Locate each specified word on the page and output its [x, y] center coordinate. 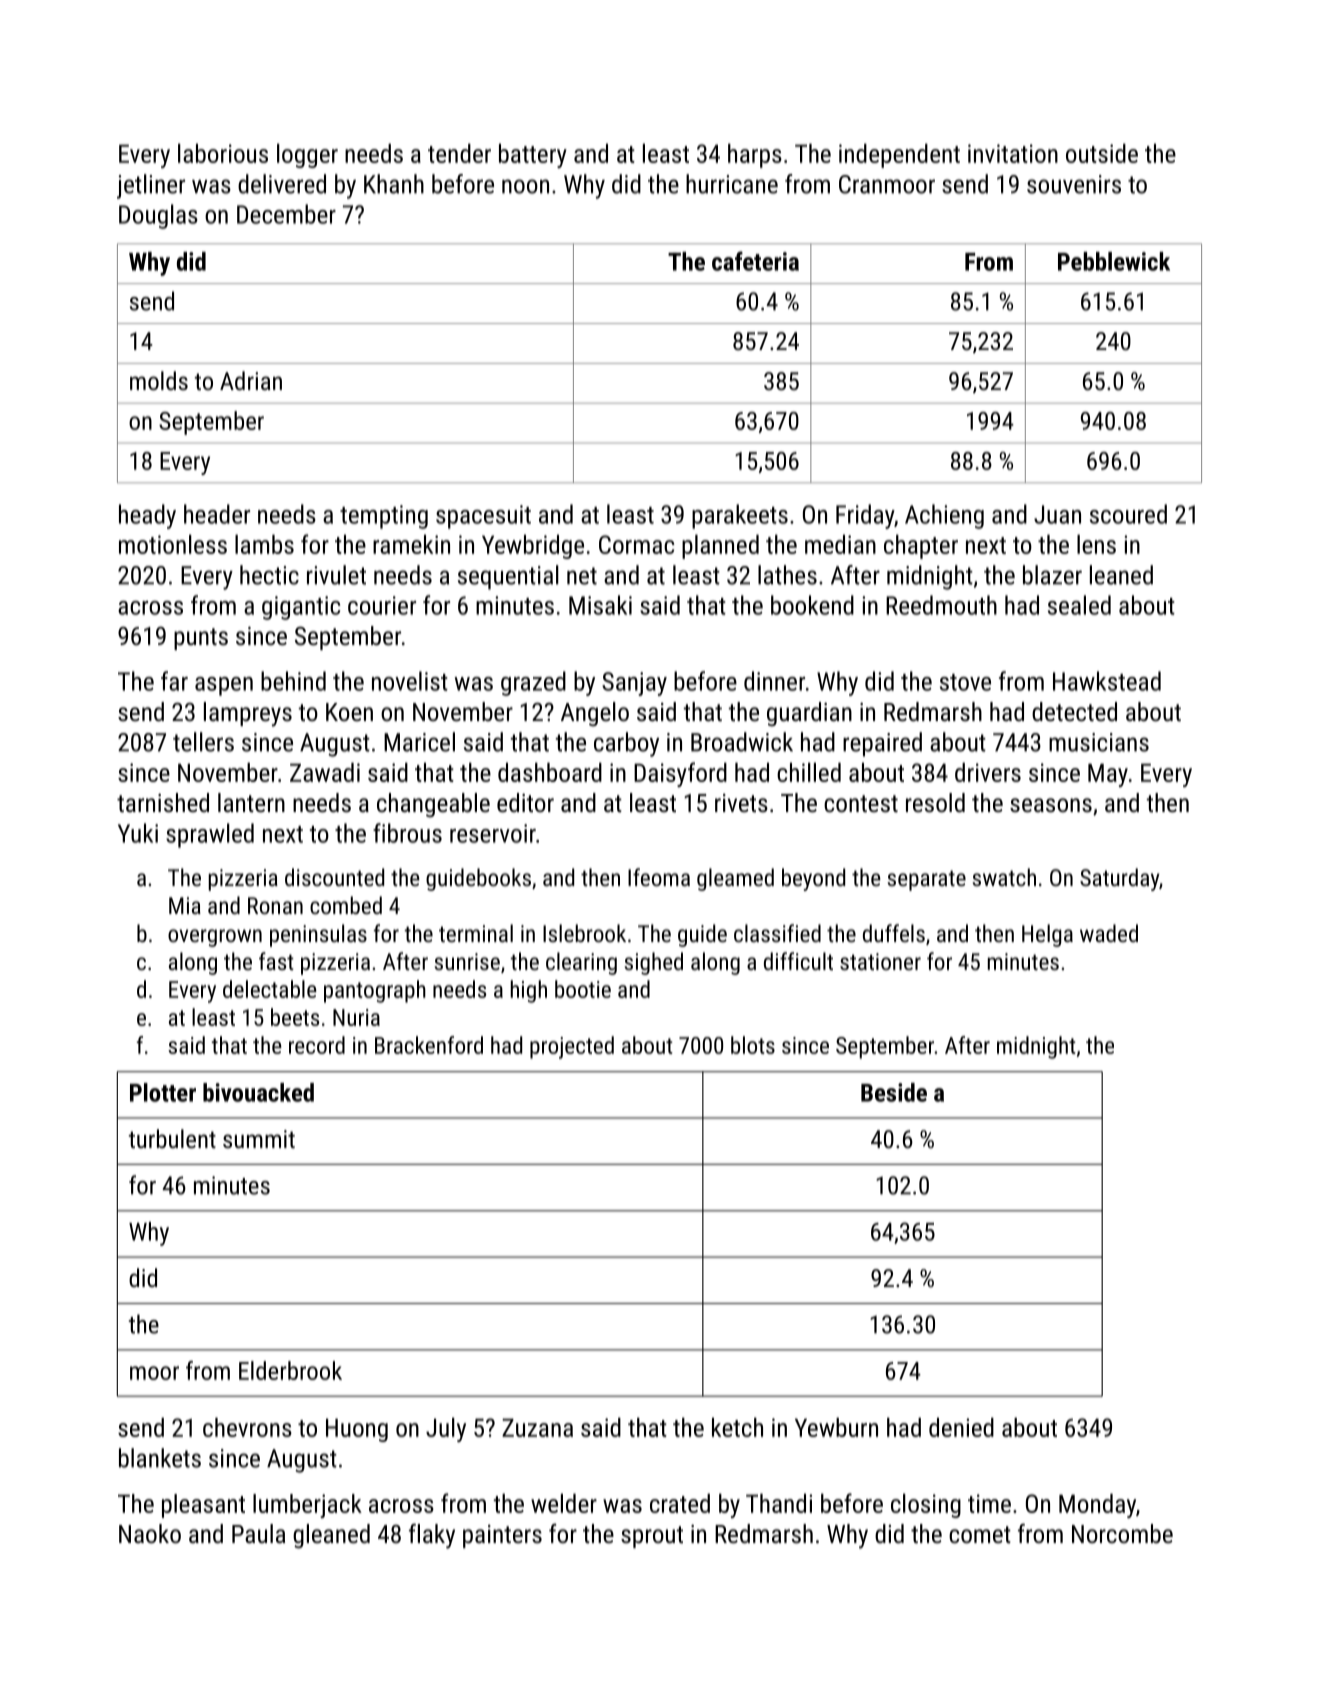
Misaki [600, 605]
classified [777, 933]
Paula [258, 1533]
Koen [349, 712]
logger [307, 155]
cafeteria [755, 261]
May [1108, 775]
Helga [1047, 935]
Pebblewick [1114, 261]
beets [295, 1017]
